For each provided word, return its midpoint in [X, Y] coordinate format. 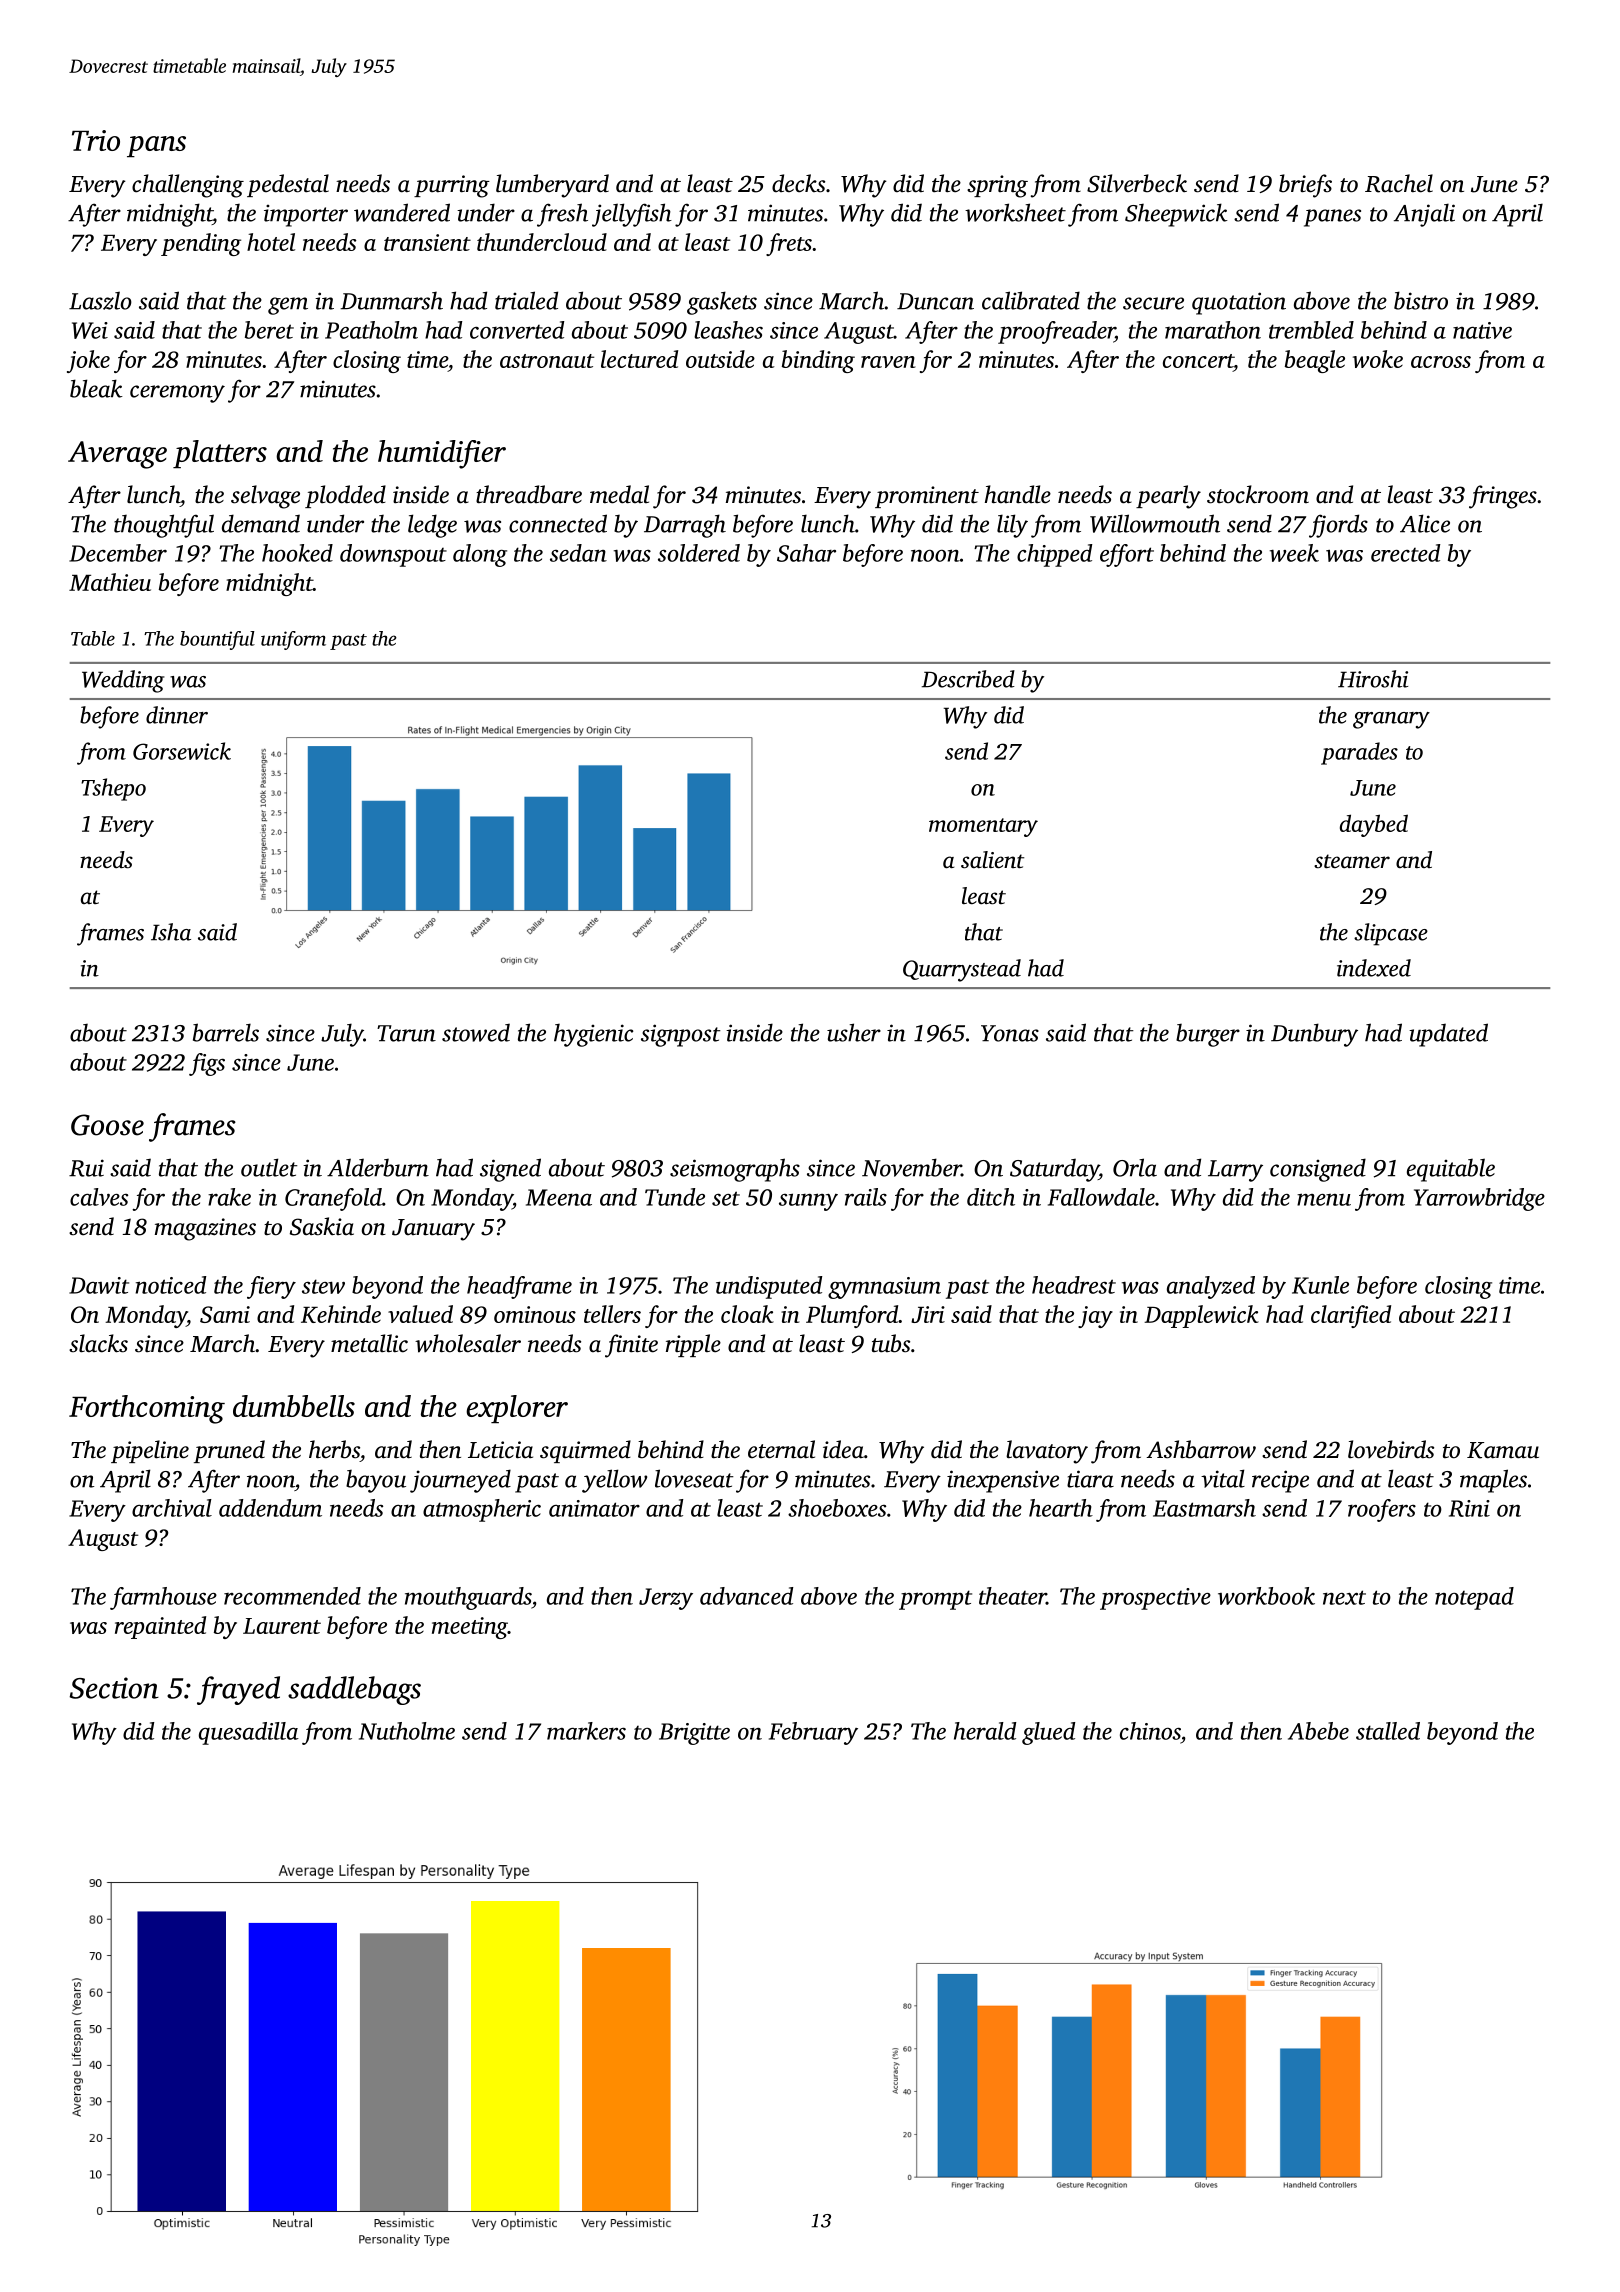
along [480, 555]
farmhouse [163, 1598]
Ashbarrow [1201, 1449]
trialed [526, 300]
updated [1448, 1035]
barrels [226, 1032]
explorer [517, 1409]
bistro [1421, 300]
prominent [927, 497]
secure [1153, 303]
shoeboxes [837, 1508]
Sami [225, 1314]
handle [1018, 494]
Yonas [1010, 1033]
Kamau [1503, 1450]
